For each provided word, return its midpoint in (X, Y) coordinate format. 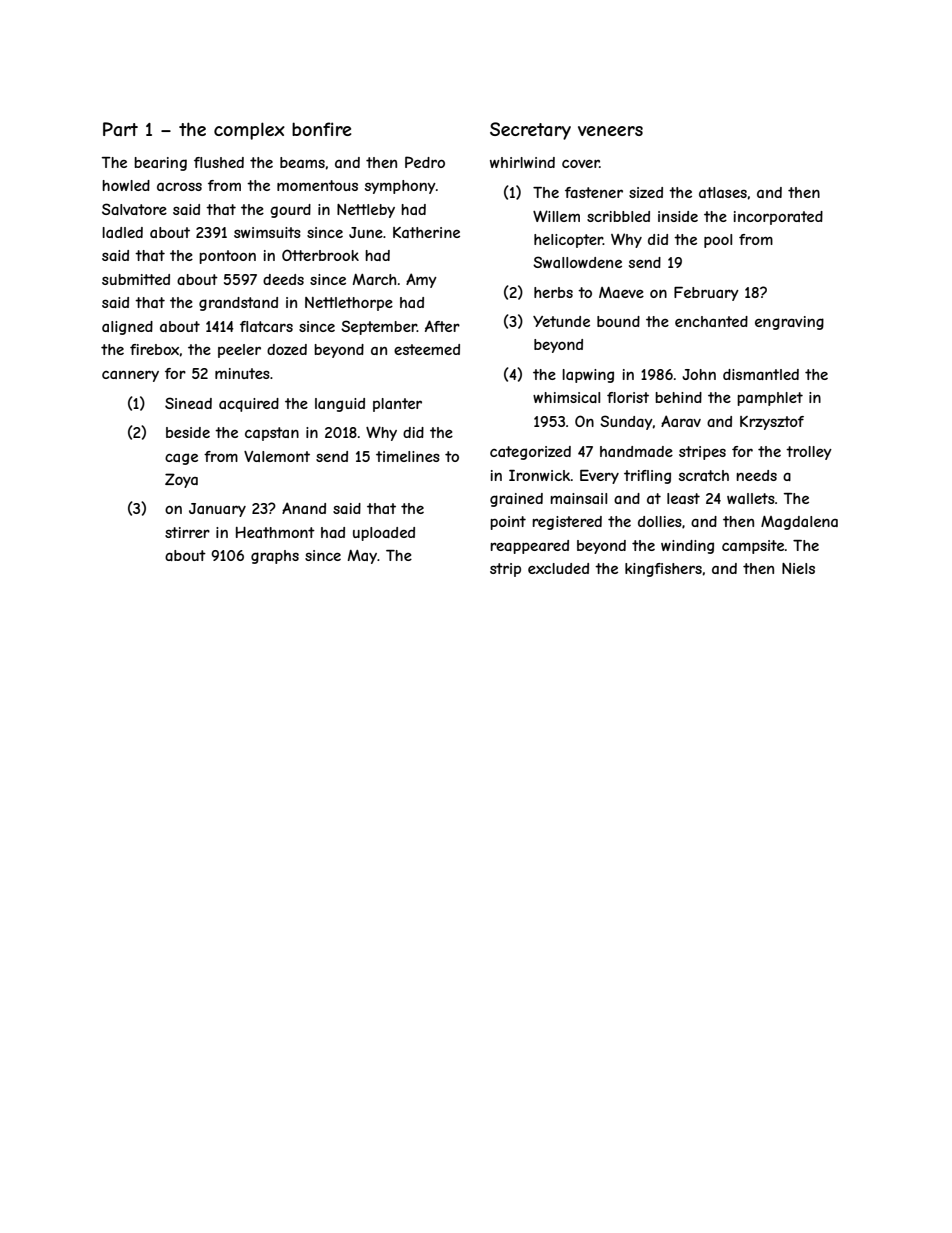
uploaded (384, 534)
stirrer (187, 532)
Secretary (530, 131)
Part (120, 129)
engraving (789, 323)
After (442, 326)
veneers (610, 131)
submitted (136, 279)
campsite (753, 547)
